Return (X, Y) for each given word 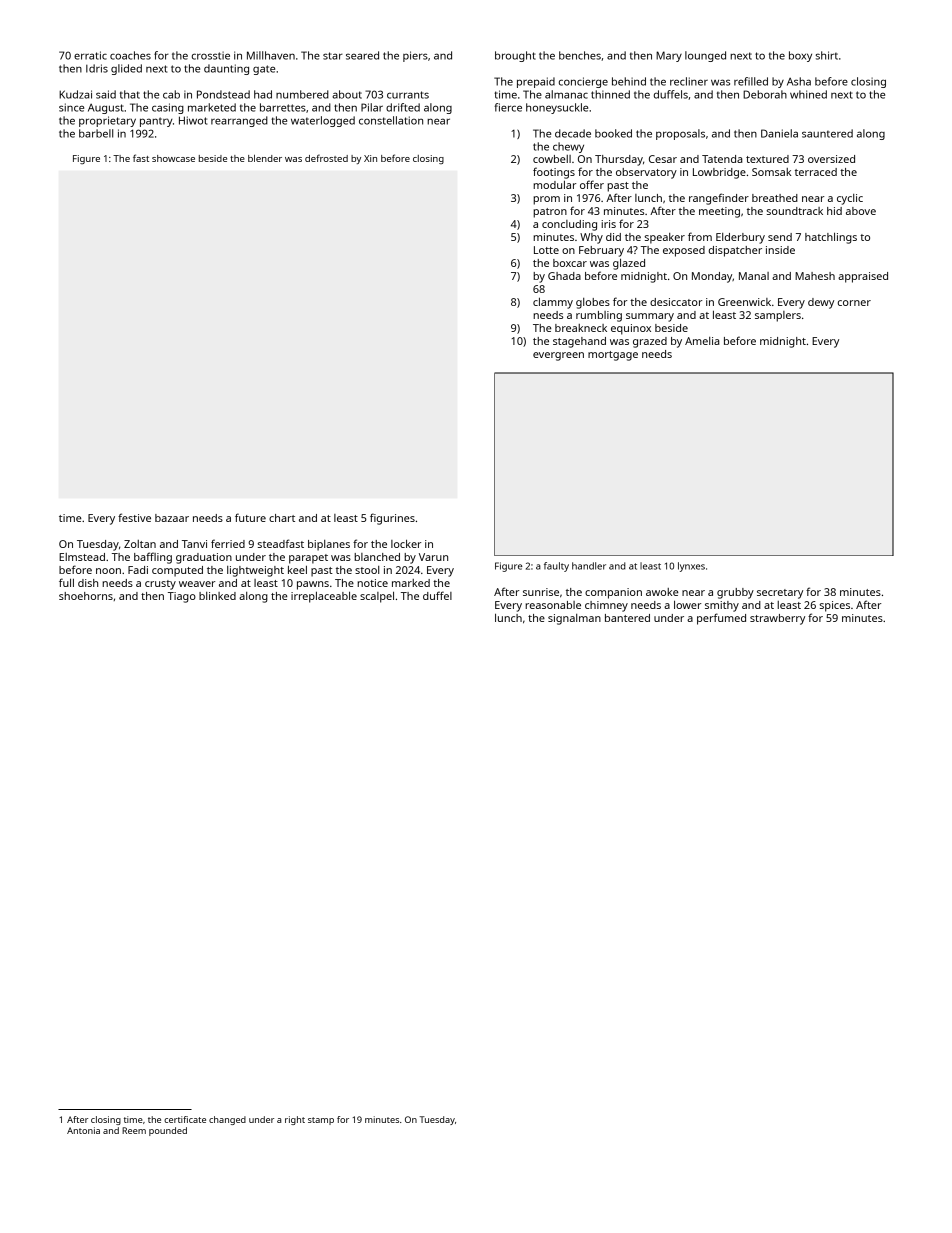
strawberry (777, 619)
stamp (321, 1121)
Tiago (182, 597)
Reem (134, 1130)
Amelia (702, 341)
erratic (90, 55)
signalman (574, 619)
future (250, 517)
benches (580, 55)
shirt (827, 55)
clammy (553, 303)
